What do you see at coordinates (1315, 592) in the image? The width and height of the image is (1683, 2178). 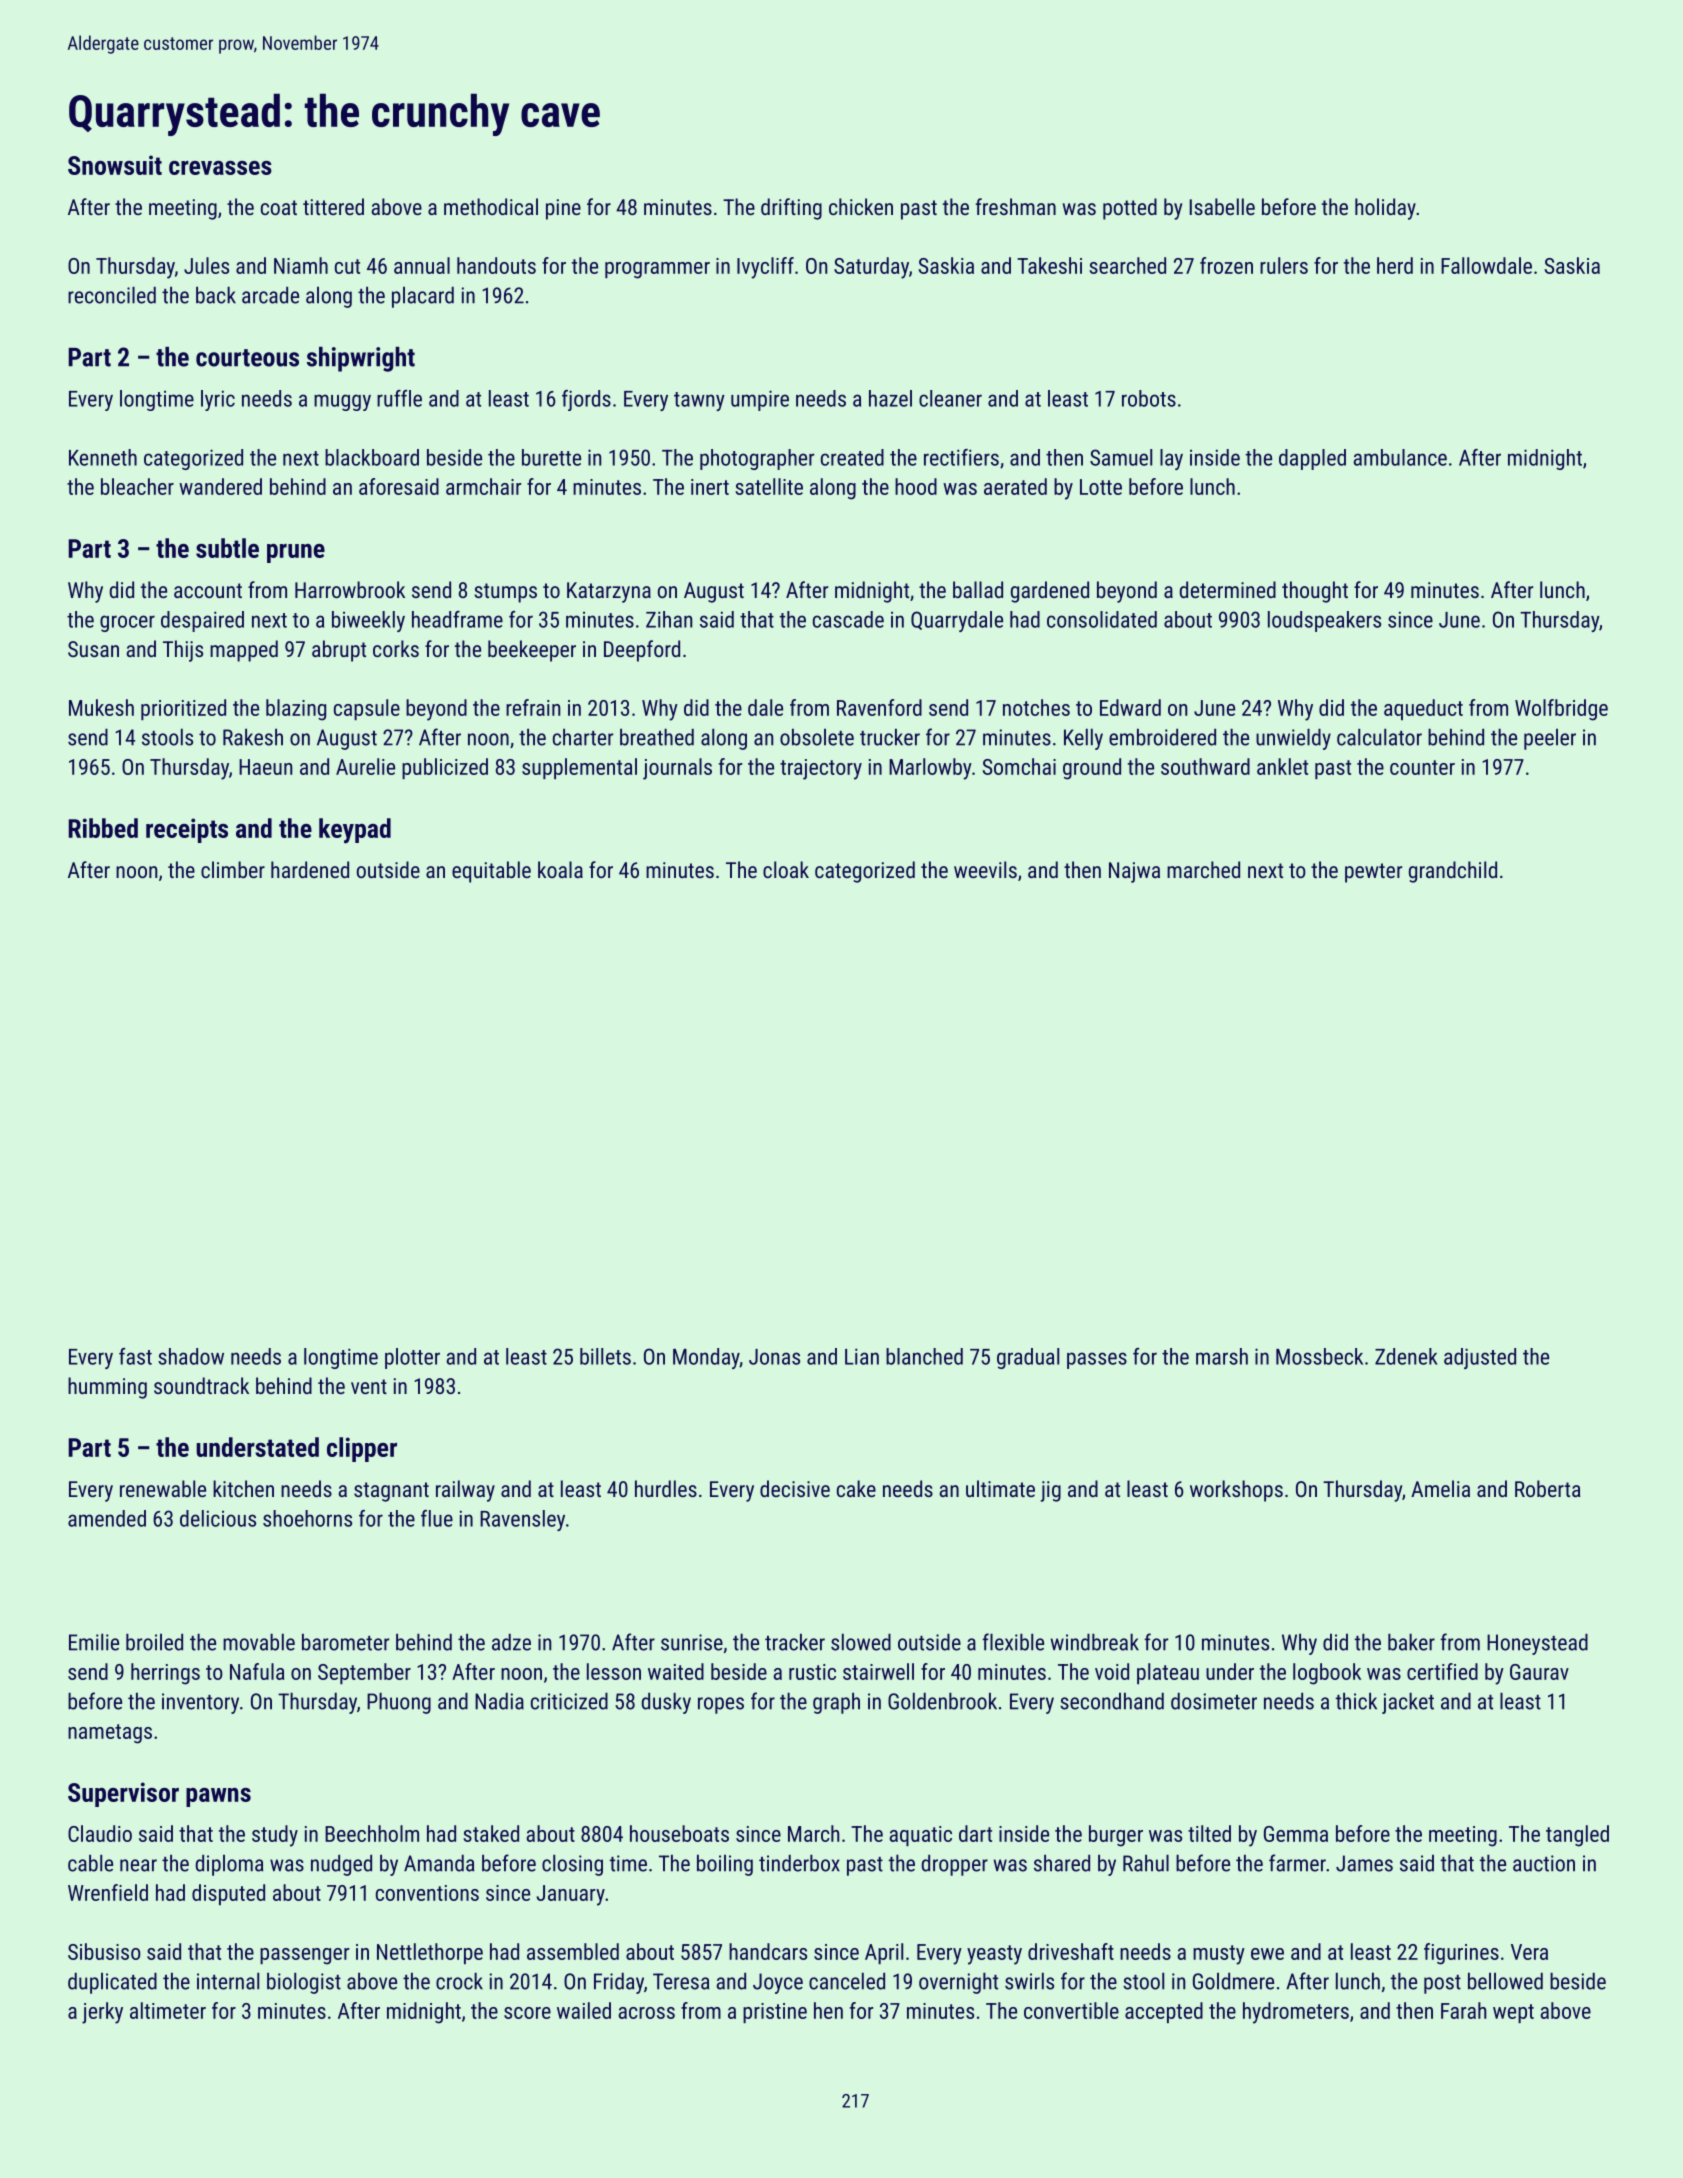 I see `thought` at bounding box center [1315, 592].
